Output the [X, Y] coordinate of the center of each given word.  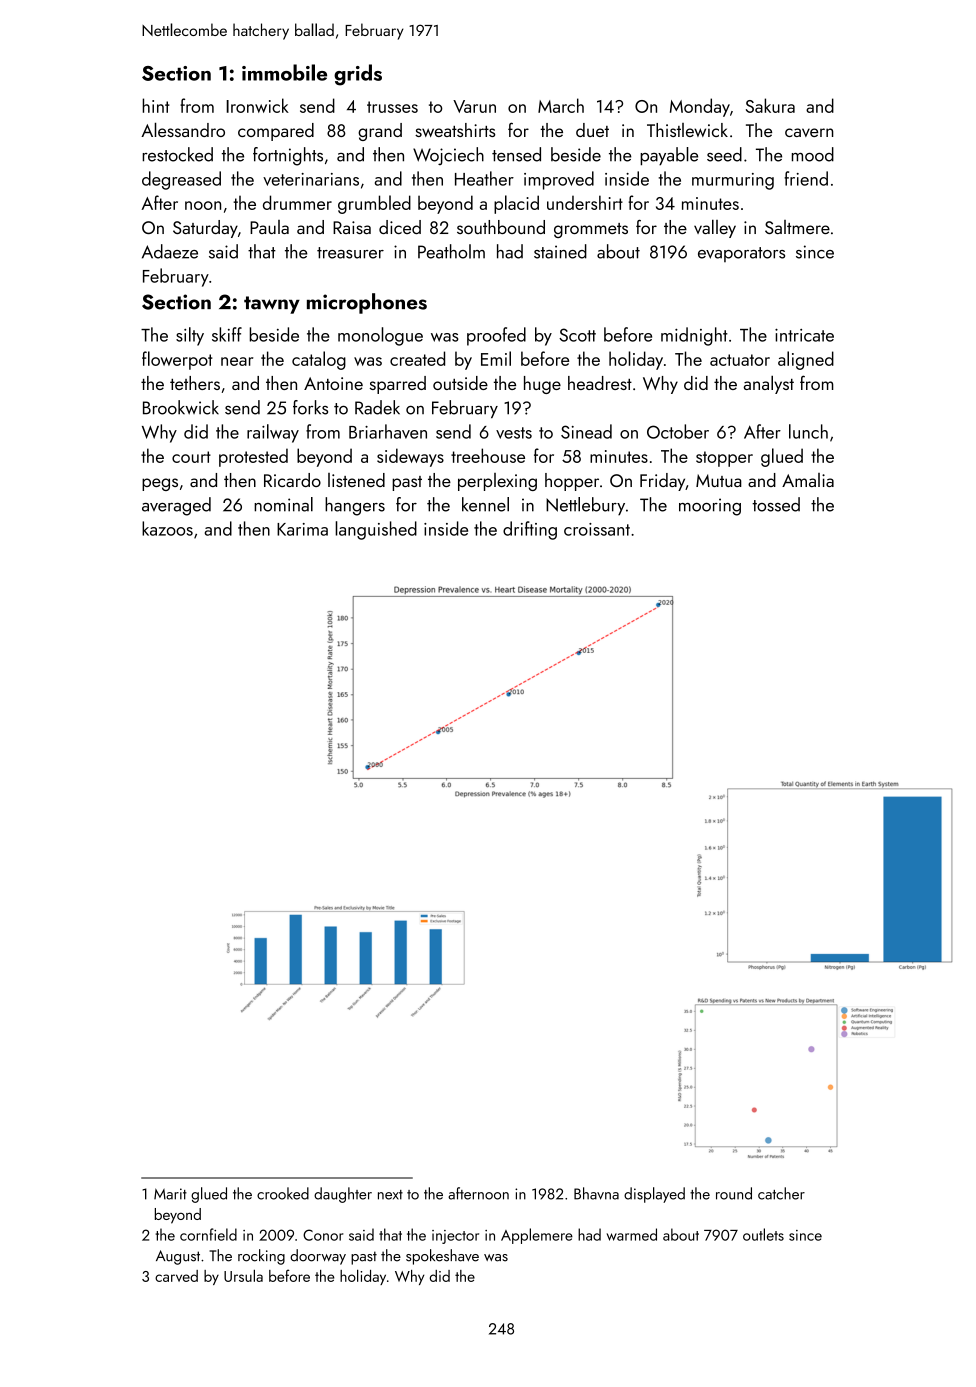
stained [560, 251]
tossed [776, 504]
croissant [597, 529]
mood [813, 154]
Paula [269, 227]
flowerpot [177, 360]
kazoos [167, 528]
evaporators [741, 254]
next [390, 1195]
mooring [710, 507]
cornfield [208, 1234]
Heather [484, 178]
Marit [170, 1194]
